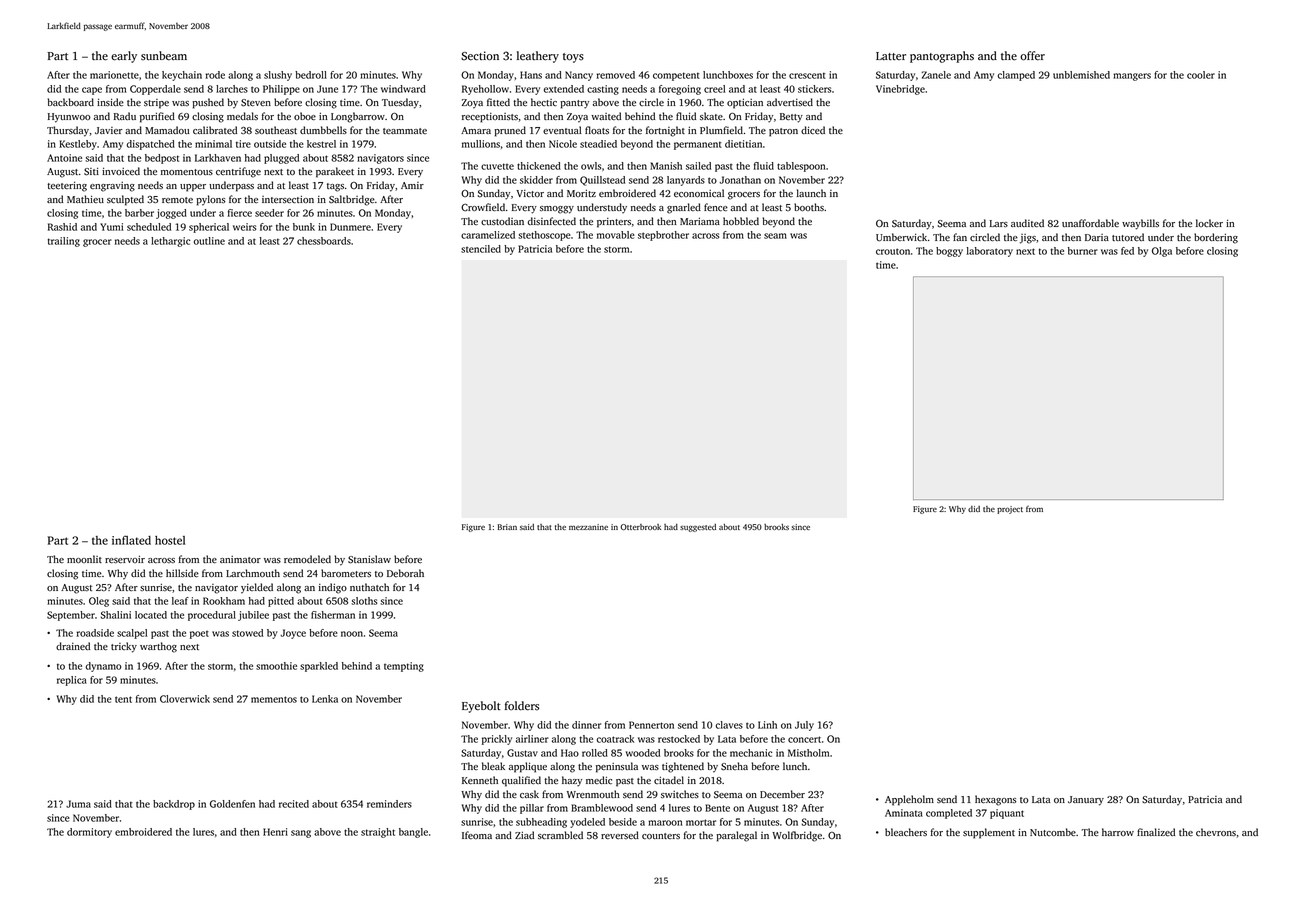 The height and width of the document is (924, 1308). I want to click on crouton, so click(893, 251).
